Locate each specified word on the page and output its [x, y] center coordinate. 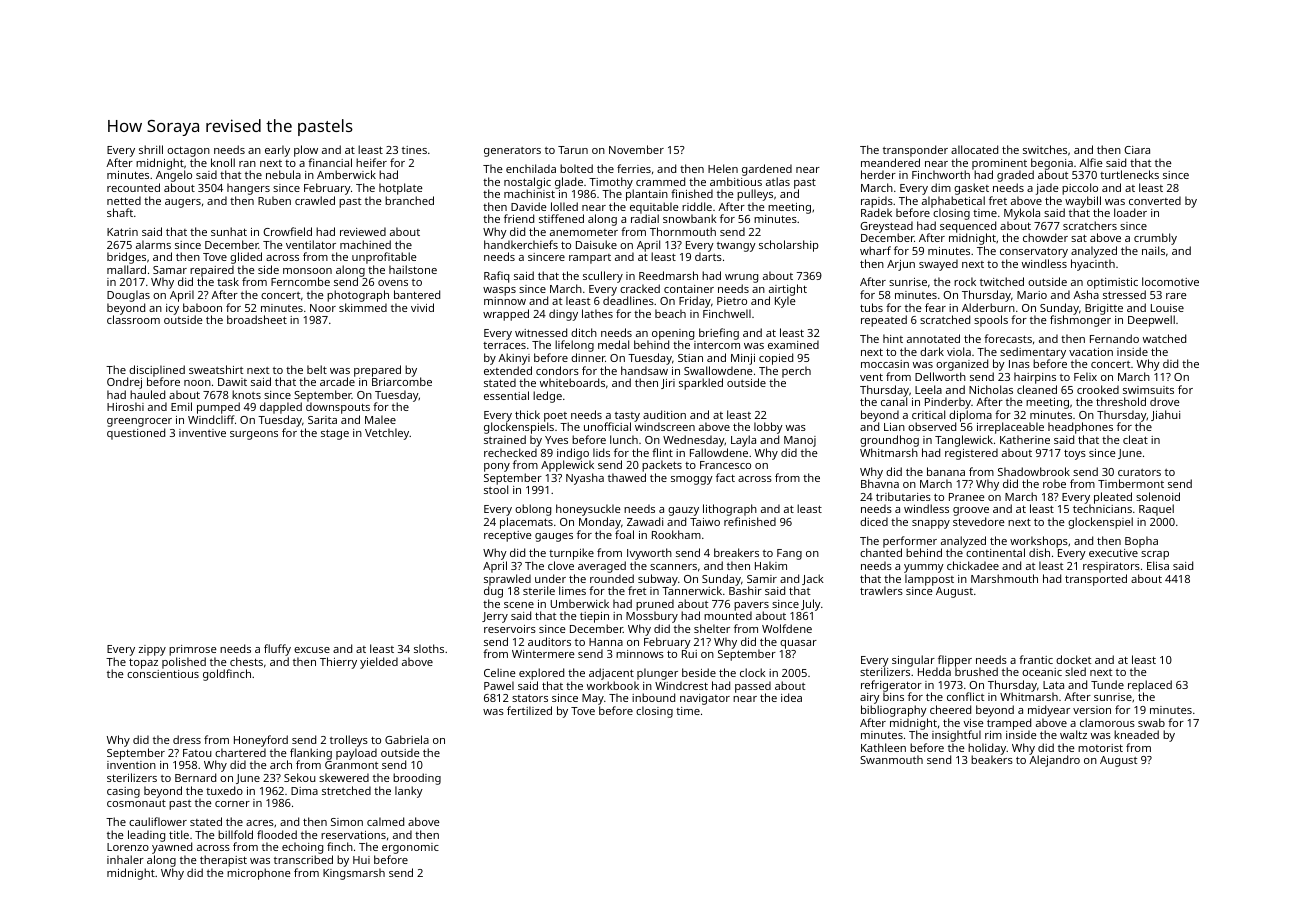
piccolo [1080, 189]
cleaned [1037, 389]
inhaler [125, 859]
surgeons [254, 435]
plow [306, 151]
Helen [723, 168]
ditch [584, 332]
